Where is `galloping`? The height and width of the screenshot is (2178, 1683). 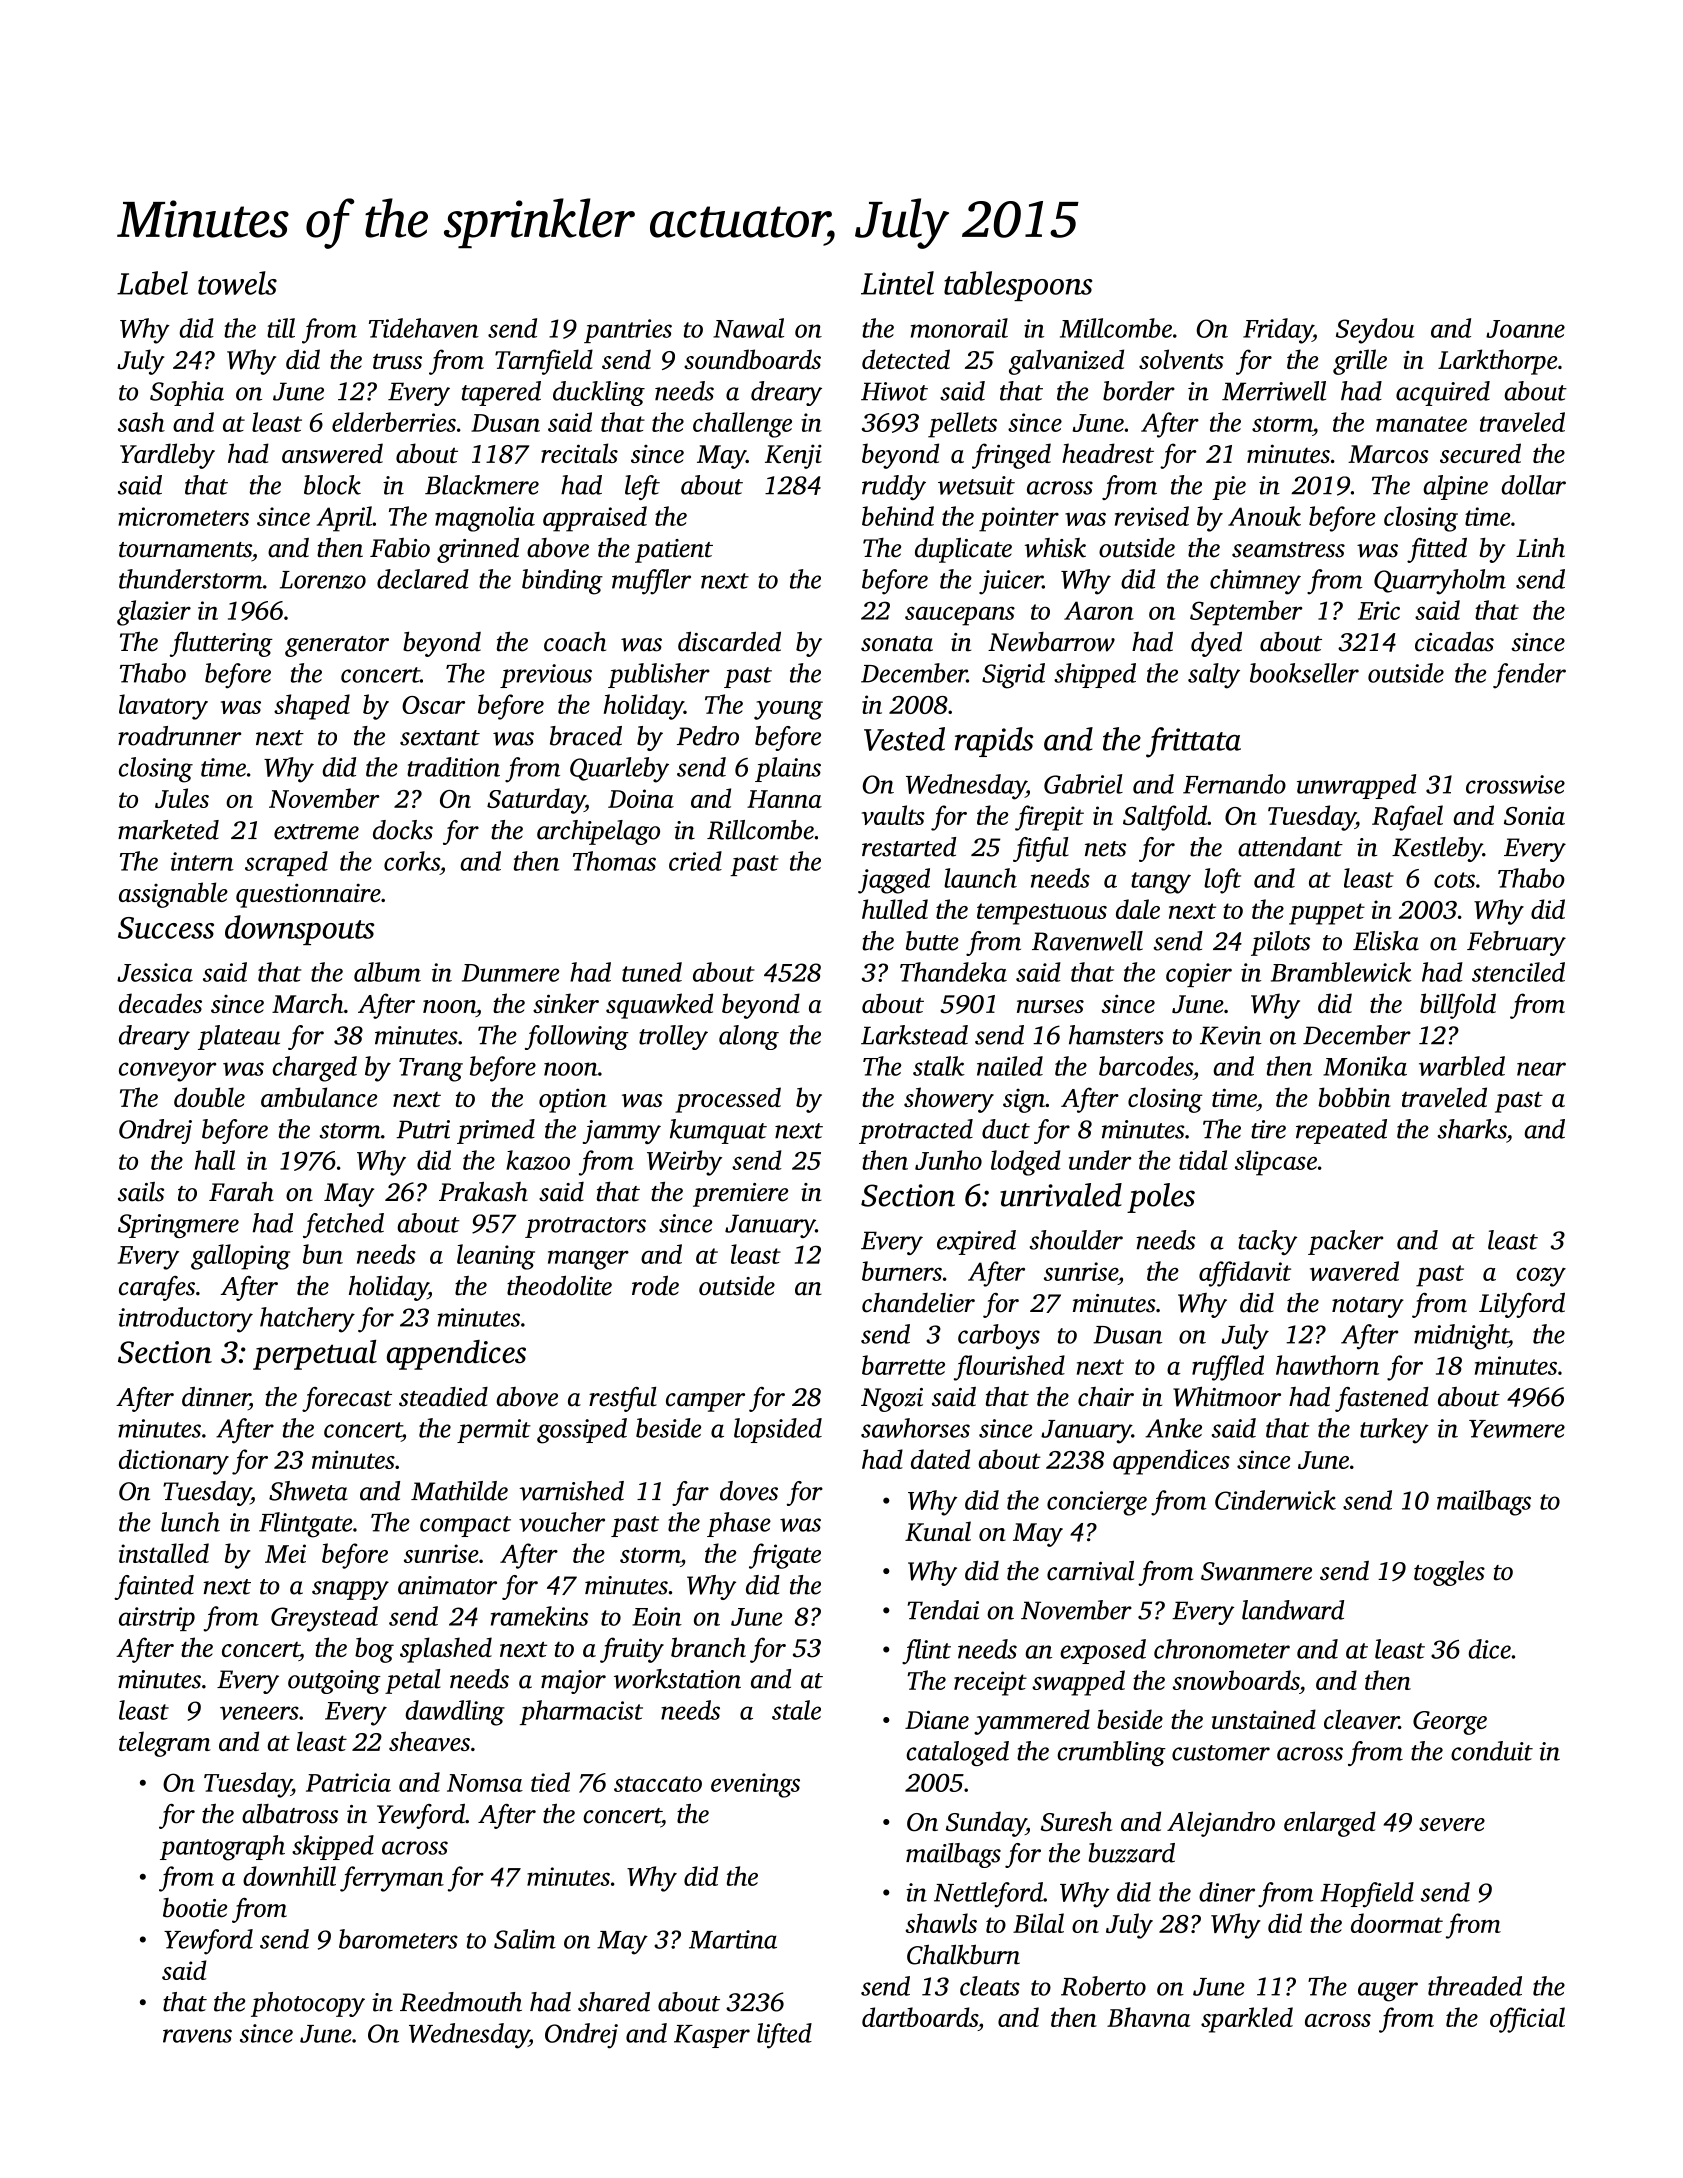 galloping is located at coordinates (240, 1257).
